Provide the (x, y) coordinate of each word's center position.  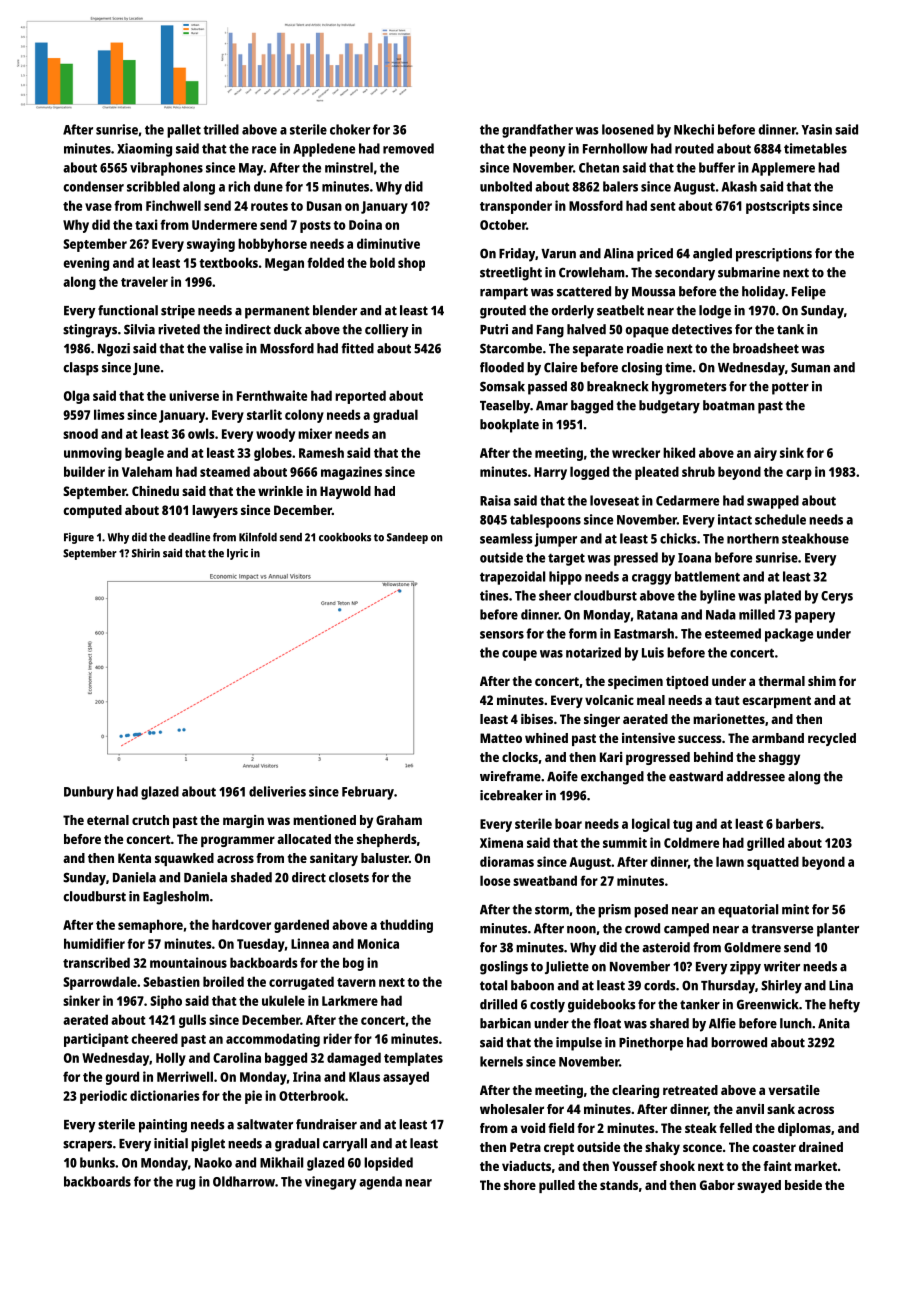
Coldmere (691, 842)
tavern (356, 982)
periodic (103, 1097)
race (264, 150)
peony (547, 151)
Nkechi (694, 129)
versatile (794, 1090)
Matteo (501, 738)
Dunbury (89, 793)
